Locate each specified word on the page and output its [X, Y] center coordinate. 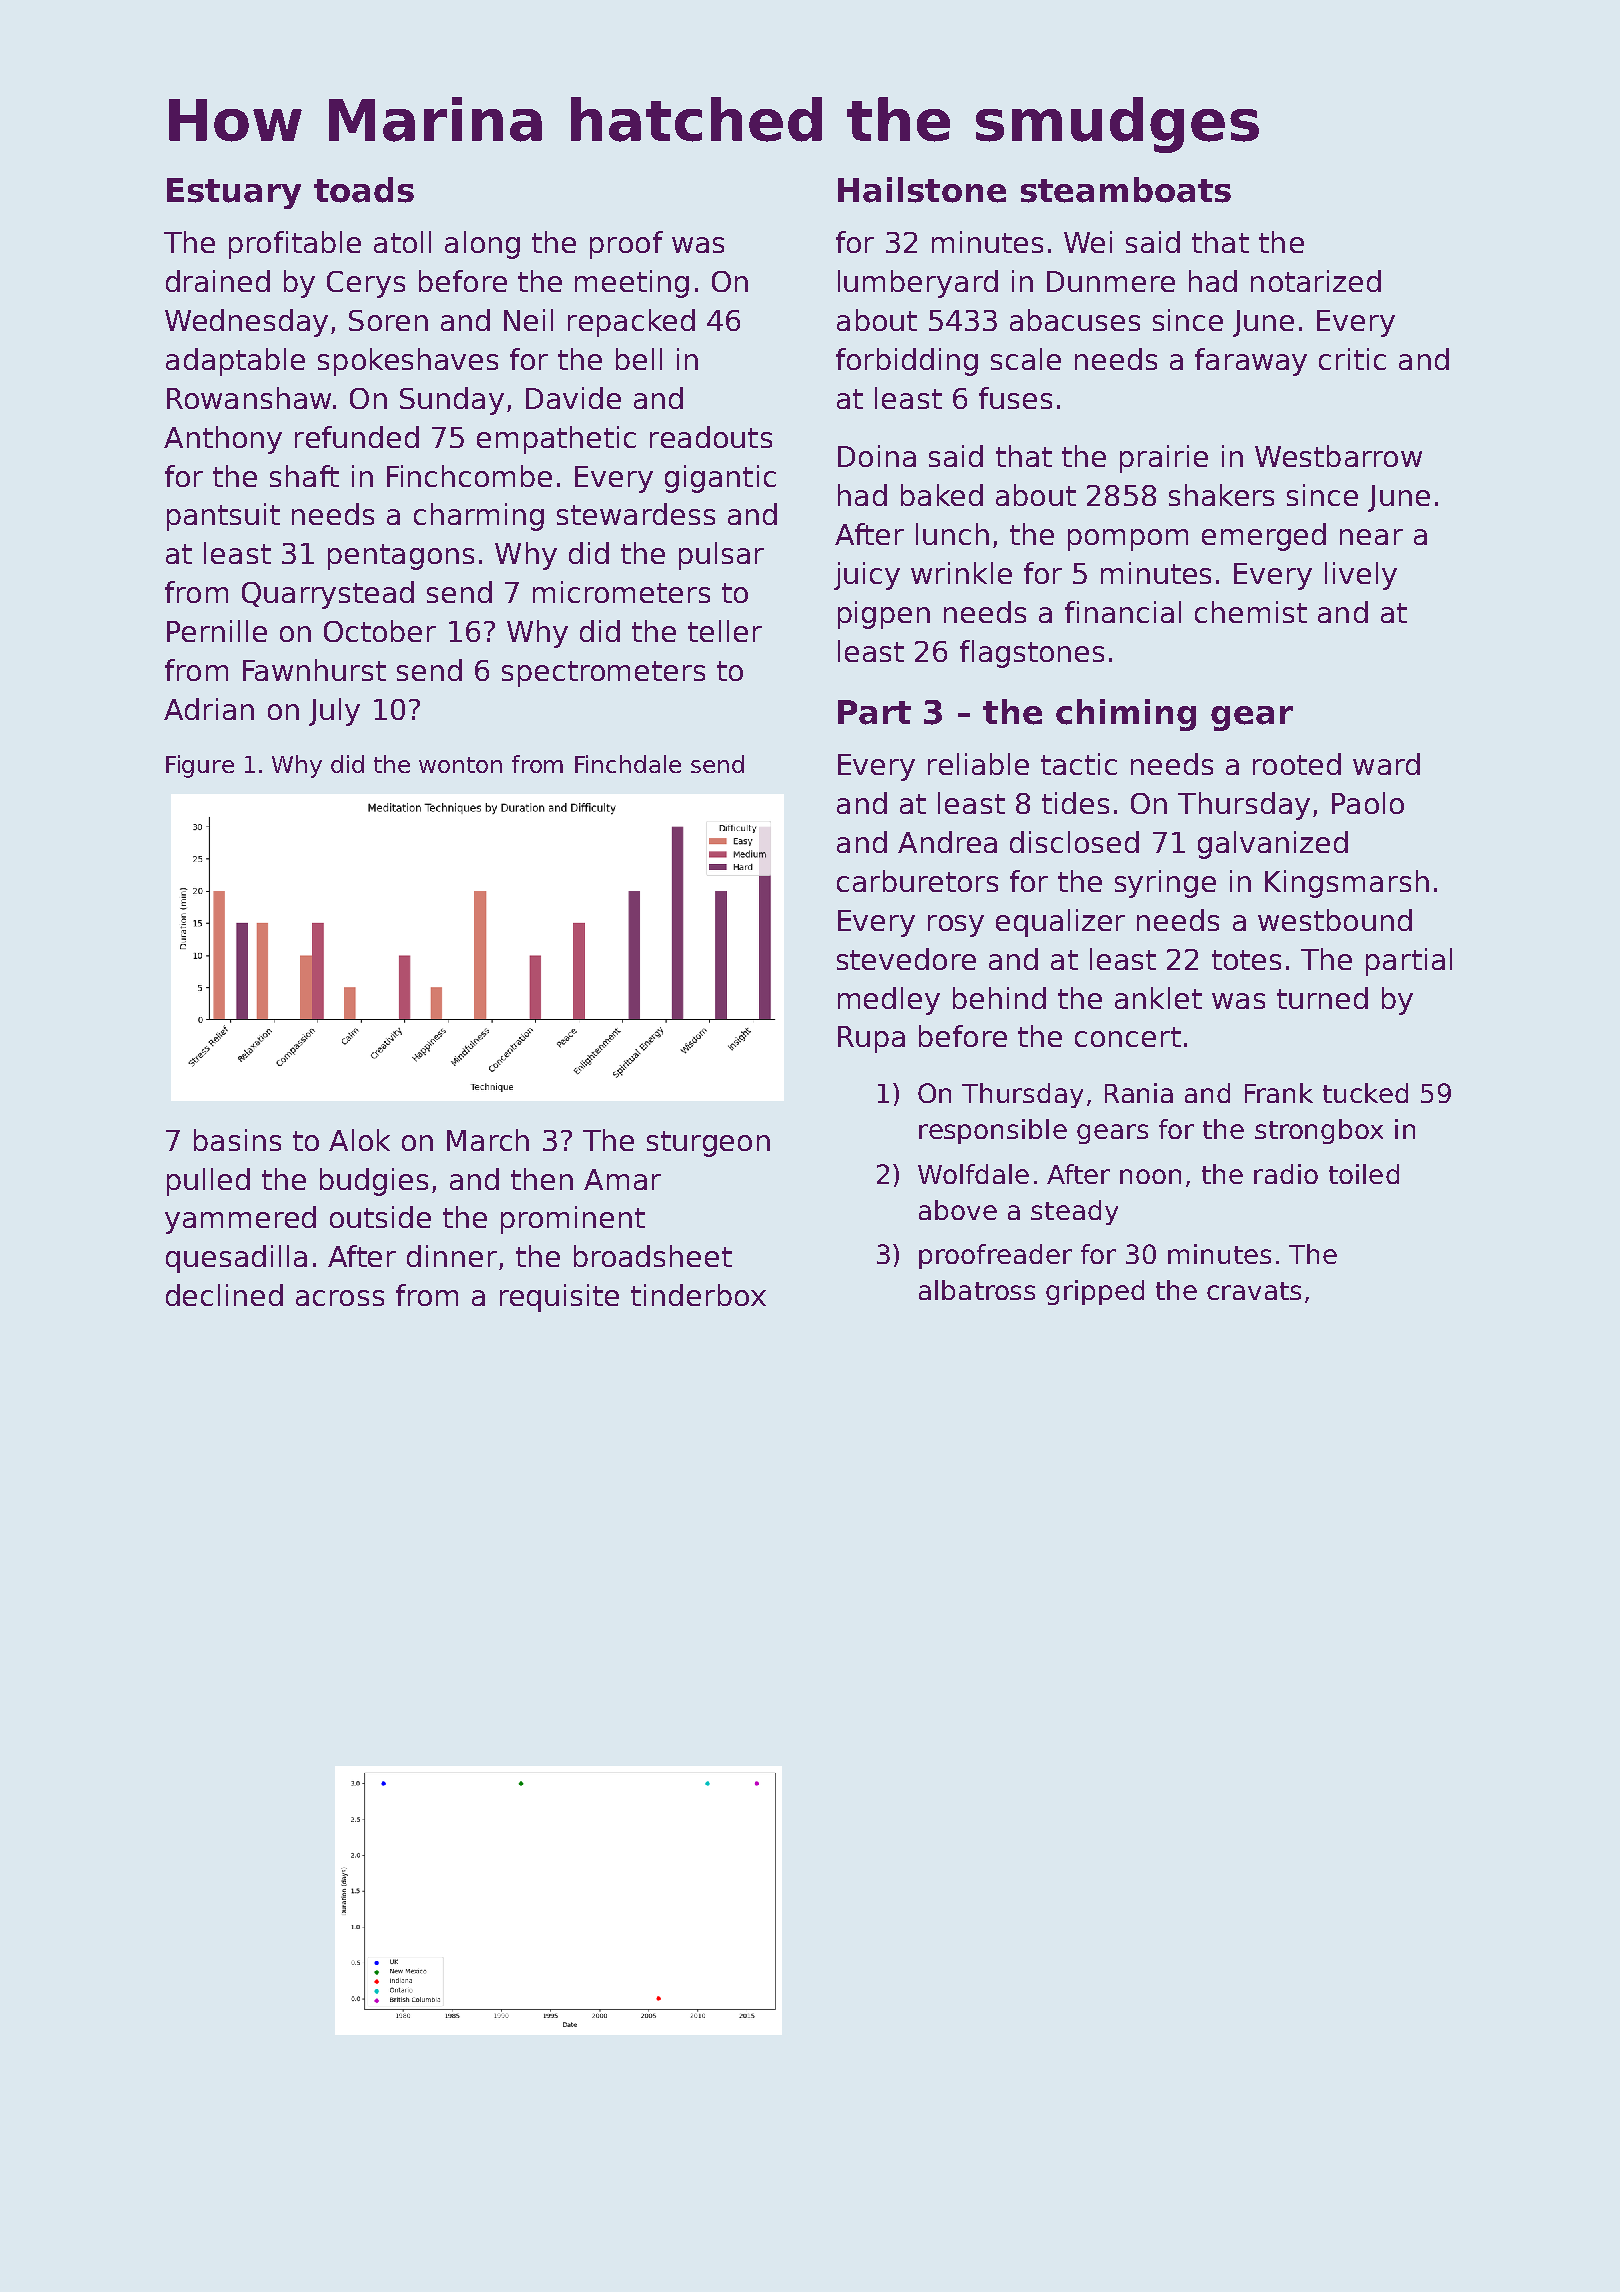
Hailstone [922, 190]
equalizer [1060, 923]
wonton [460, 765]
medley [889, 1001]
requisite [559, 1298]
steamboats [1126, 190]
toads [364, 190]
